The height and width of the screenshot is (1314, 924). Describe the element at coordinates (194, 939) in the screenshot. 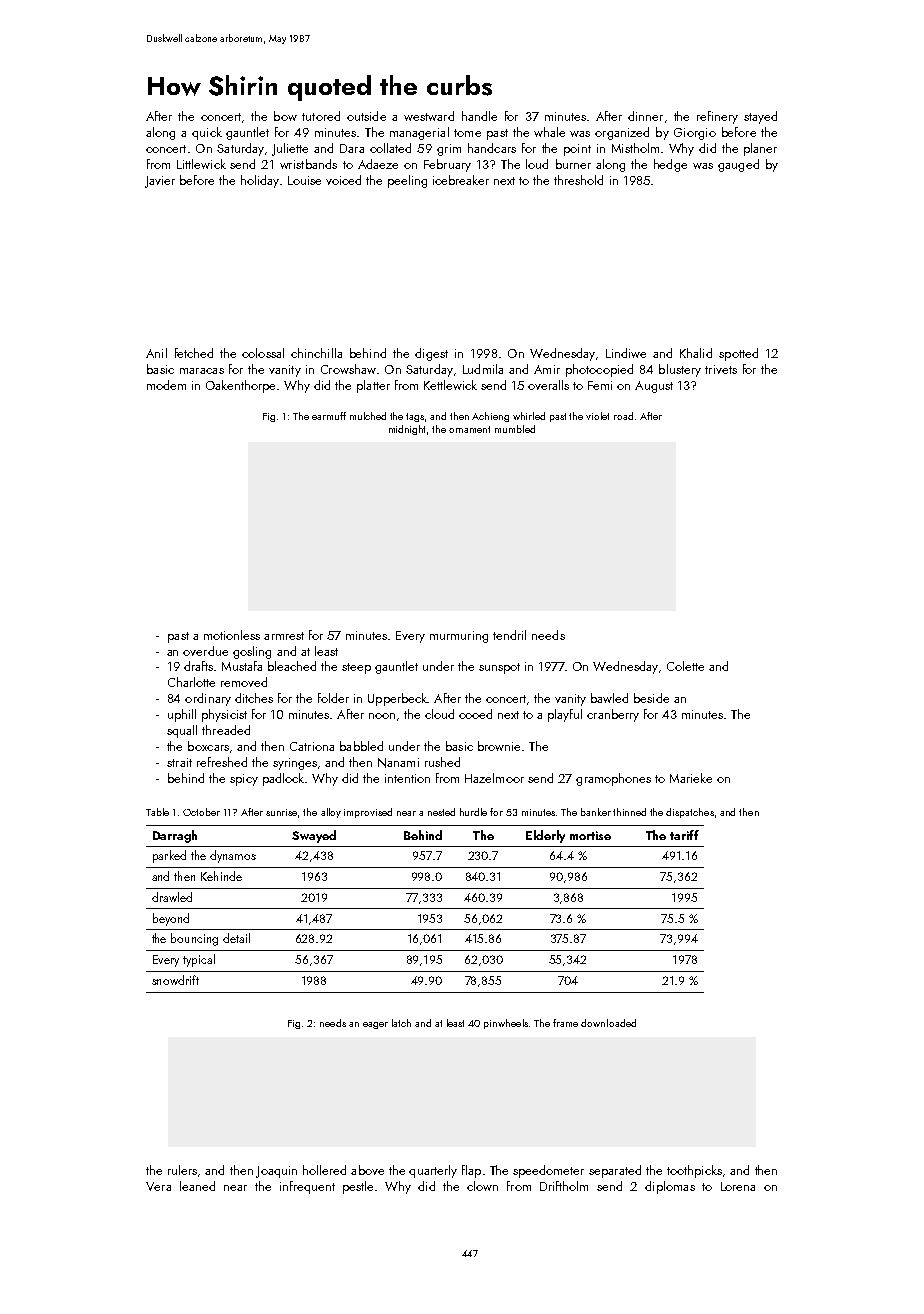

I see `bouncing` at that location.
